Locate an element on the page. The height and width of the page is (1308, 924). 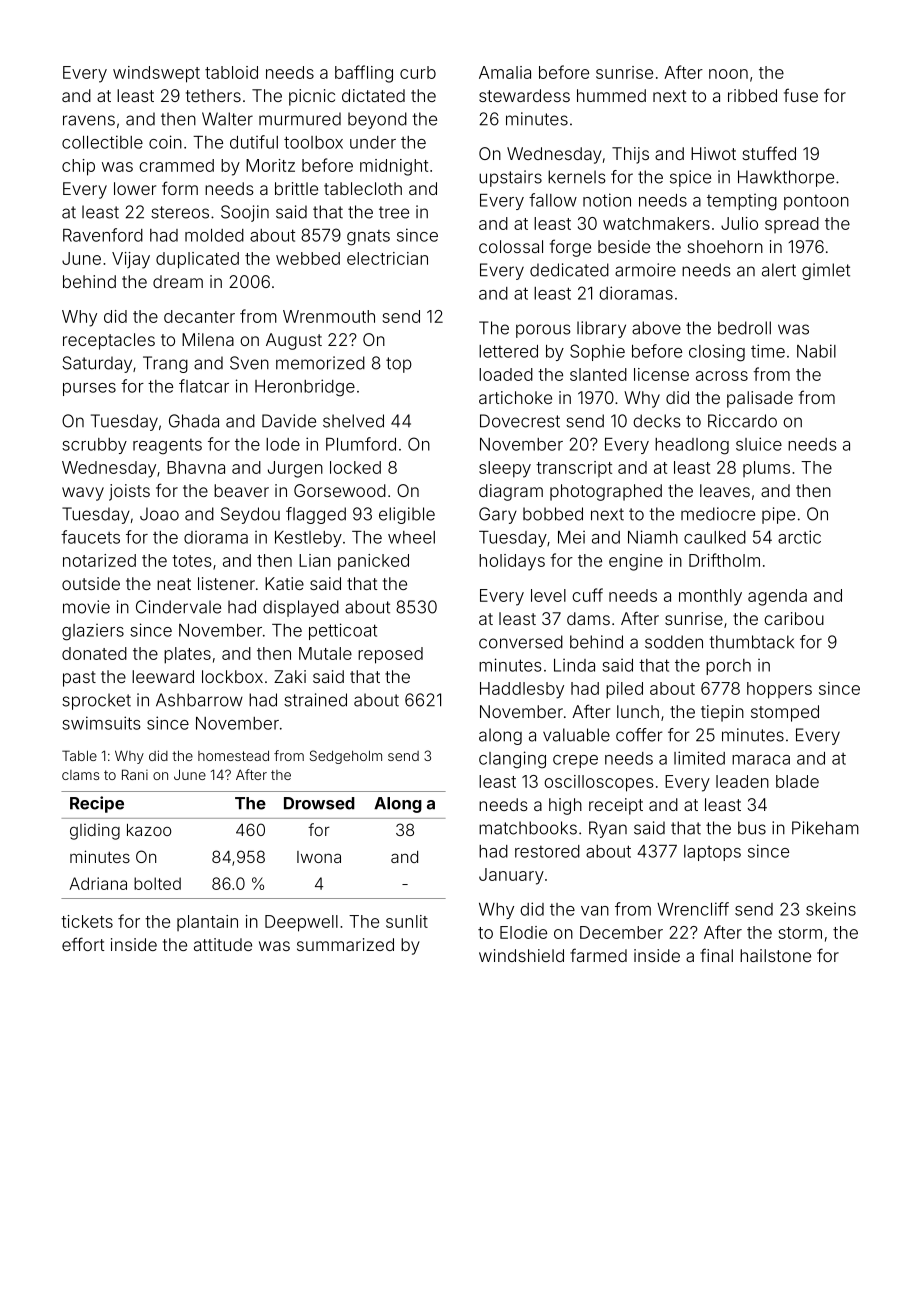
Amalia is located at coordinates (505, 72).
